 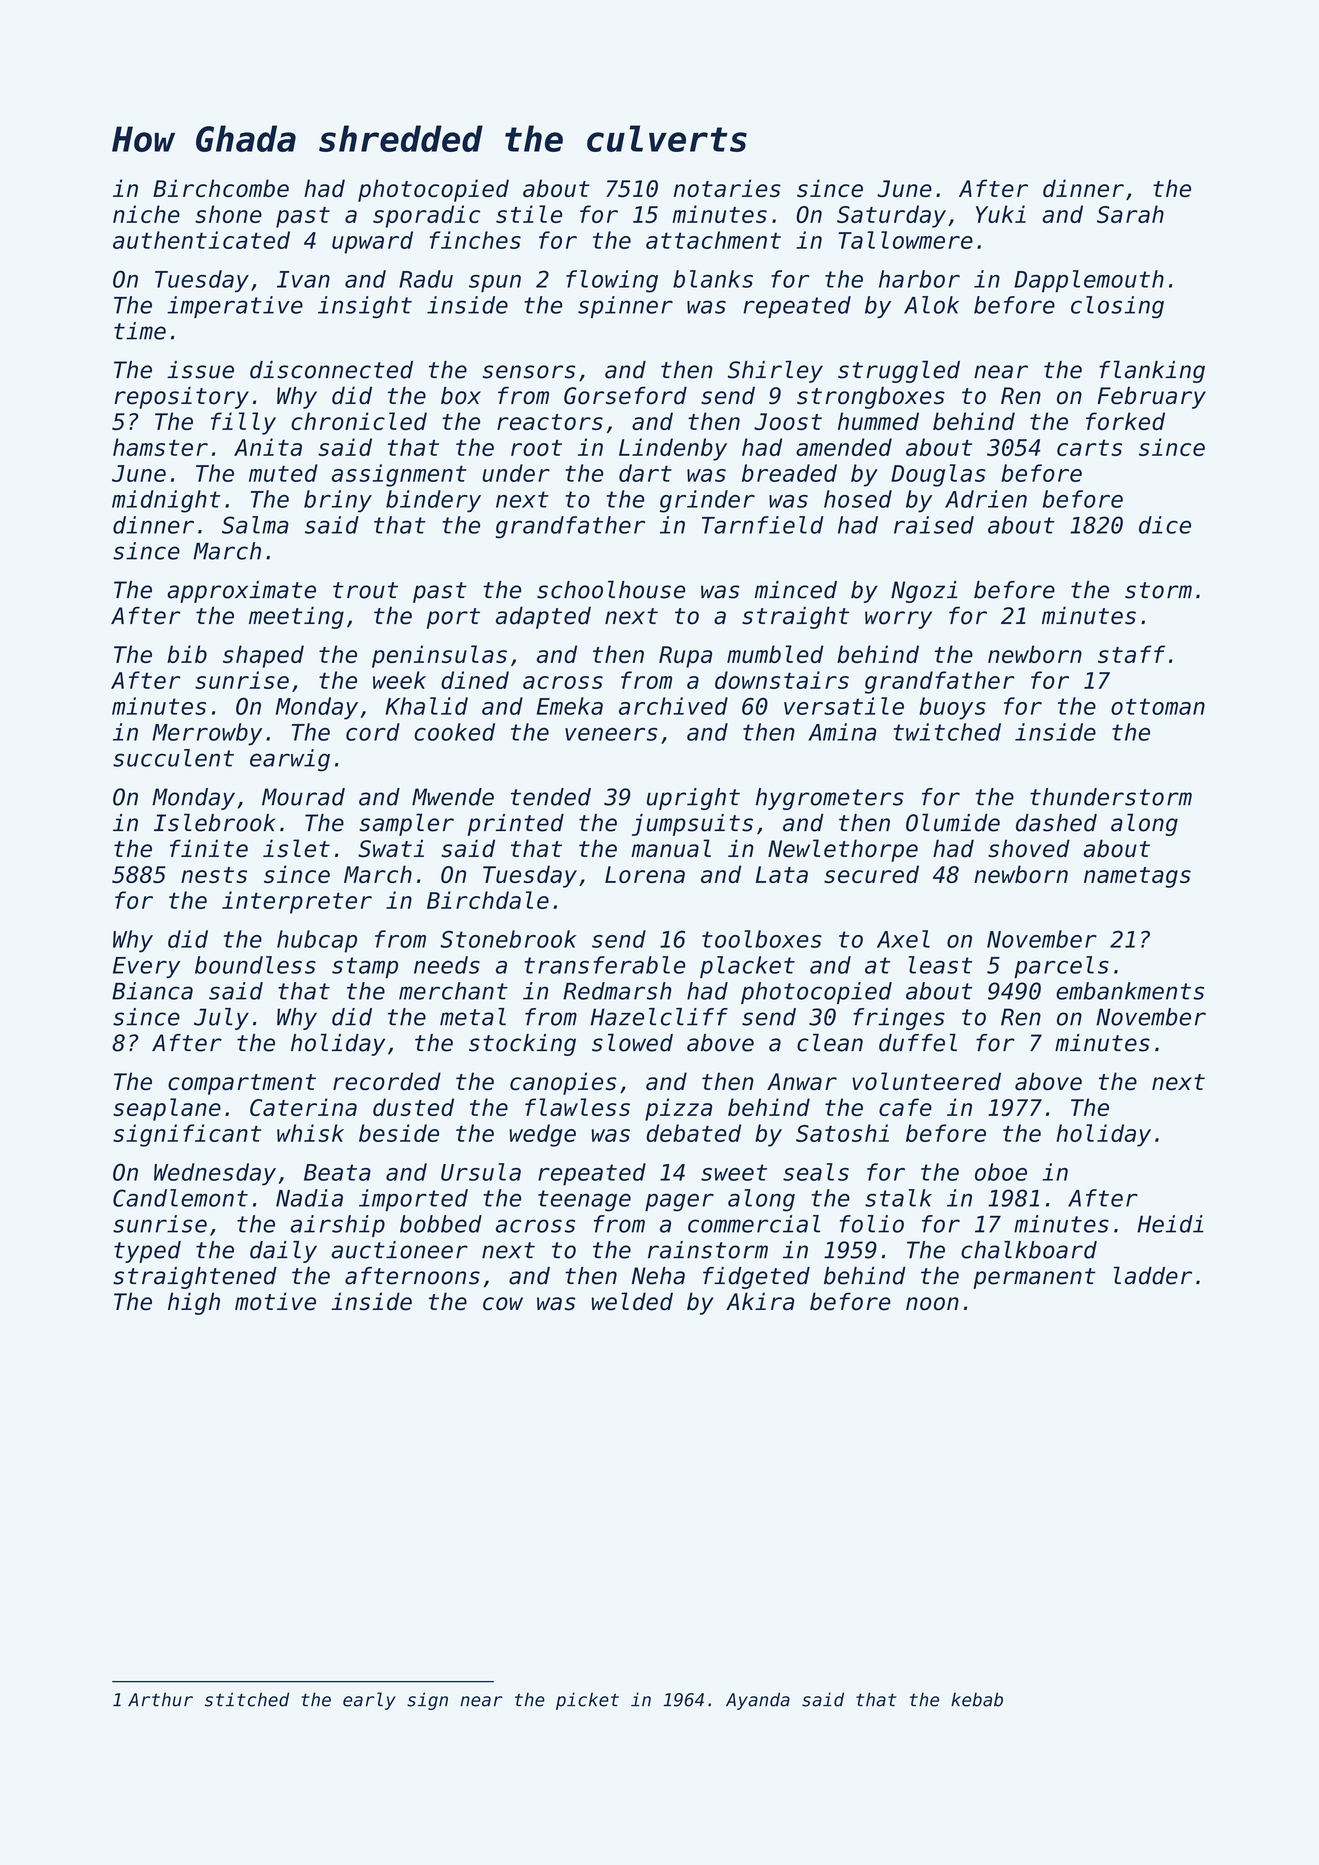 I want to click on notaries, so click(x=727, y=188).
